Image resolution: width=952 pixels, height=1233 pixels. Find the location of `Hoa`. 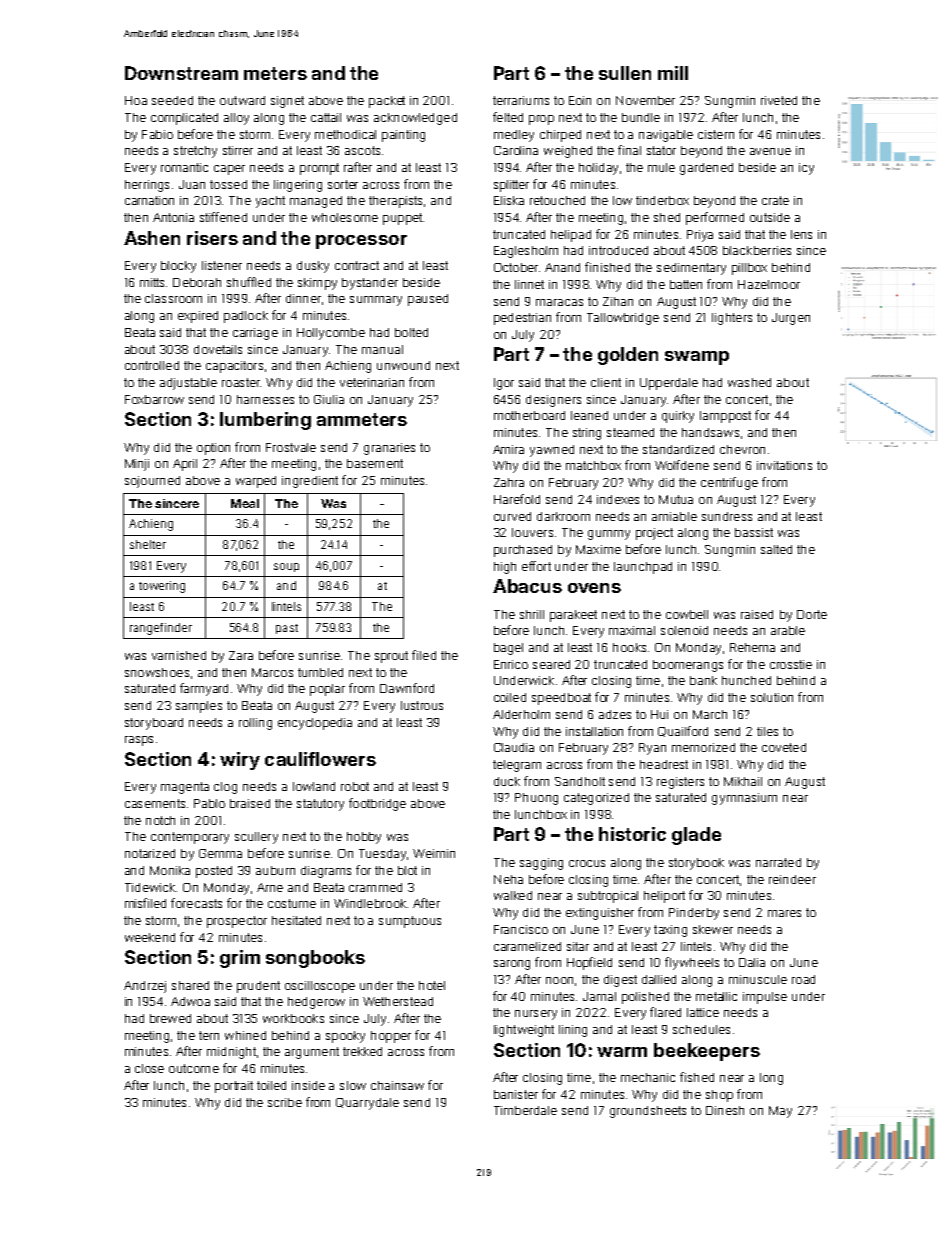

Hoa is located at coordinates (136, 100).
